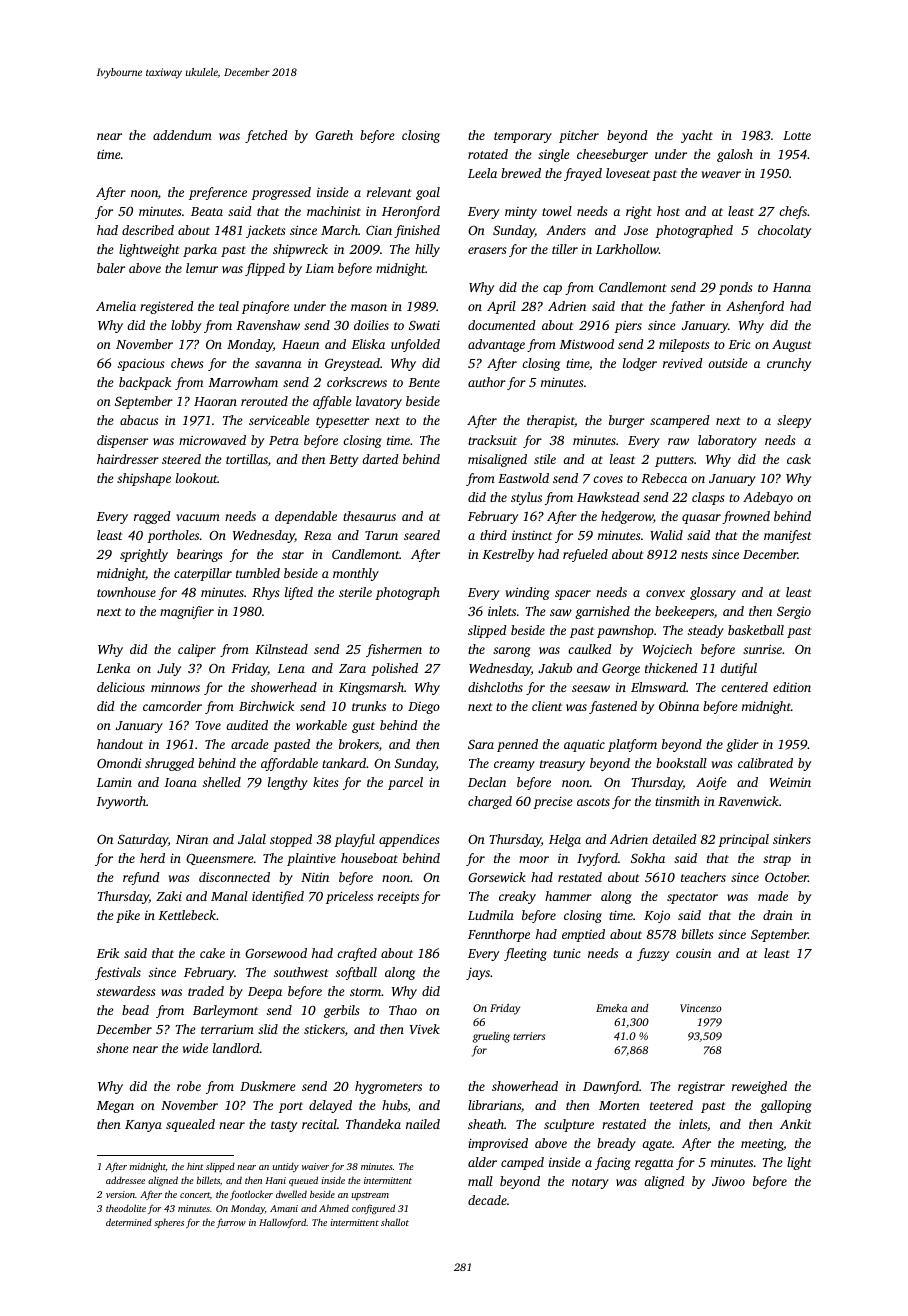 Image resolution: width=908 pixels, height=1316 pixels. What do you see at coordinates (371, 688) in the document?
I see `Kingsmarsh` at bounding box center [371, 688].
